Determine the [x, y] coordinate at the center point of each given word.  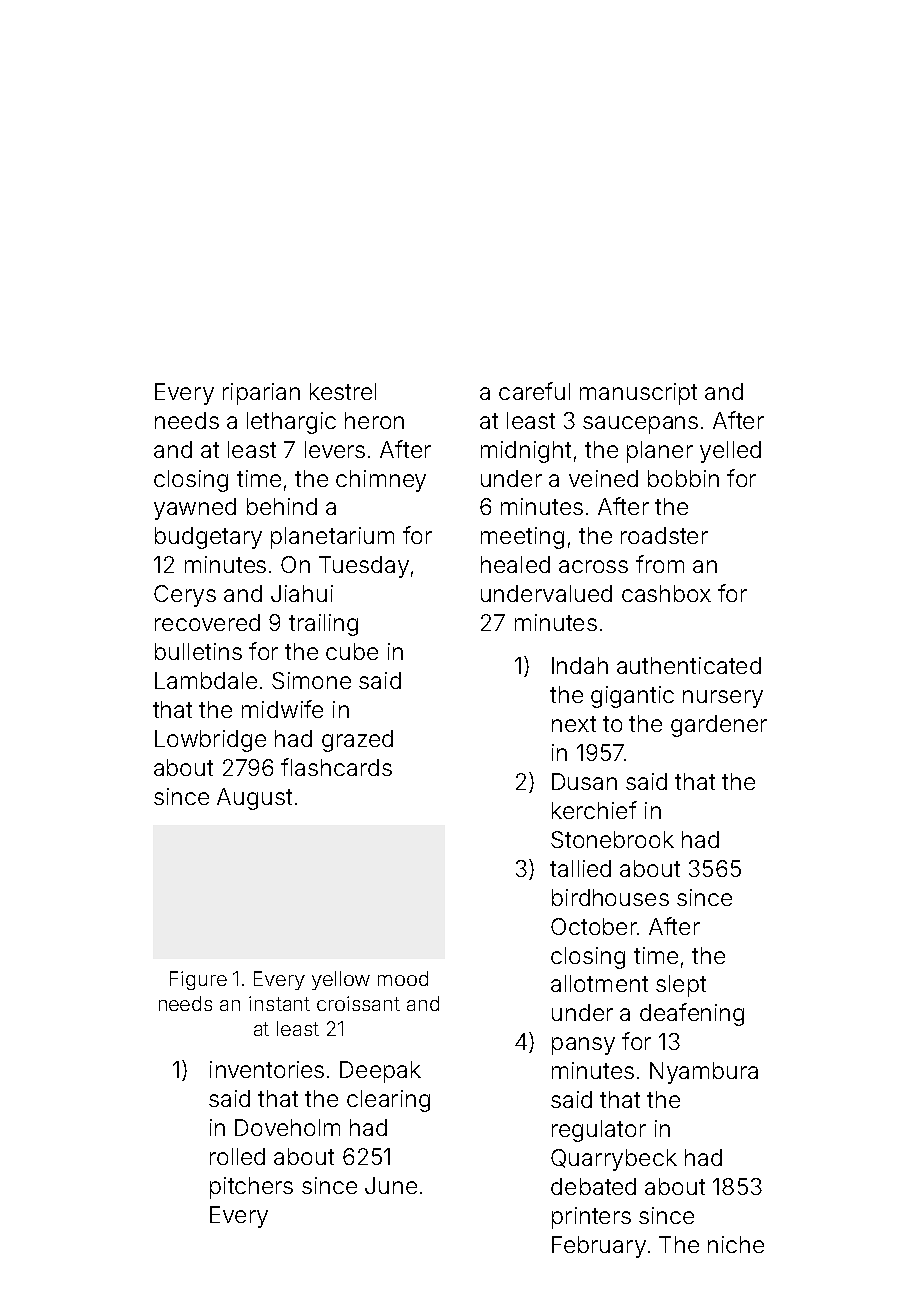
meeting [522, 538]
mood [403, 978]
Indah [580, 665]
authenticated [689, 665]
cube [352, 651]
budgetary [208, 538]
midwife [282, 709]
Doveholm [287, 1127]
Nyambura [704, 1073]
